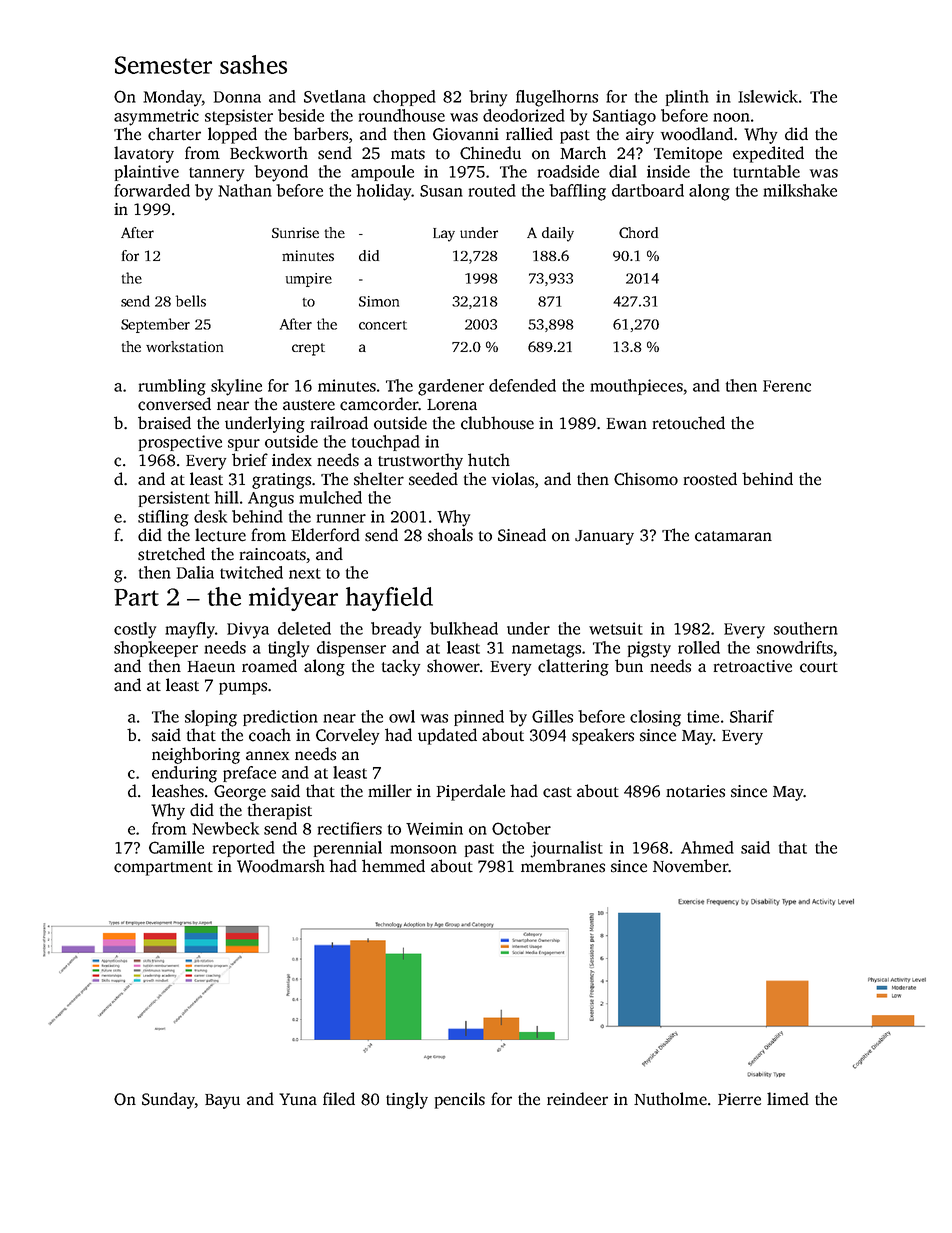 The height and width of the page is (1233, 952). What do you see at coordinates (492, 190) in the page?
I see `routed` at bounding box center [492, 190].
